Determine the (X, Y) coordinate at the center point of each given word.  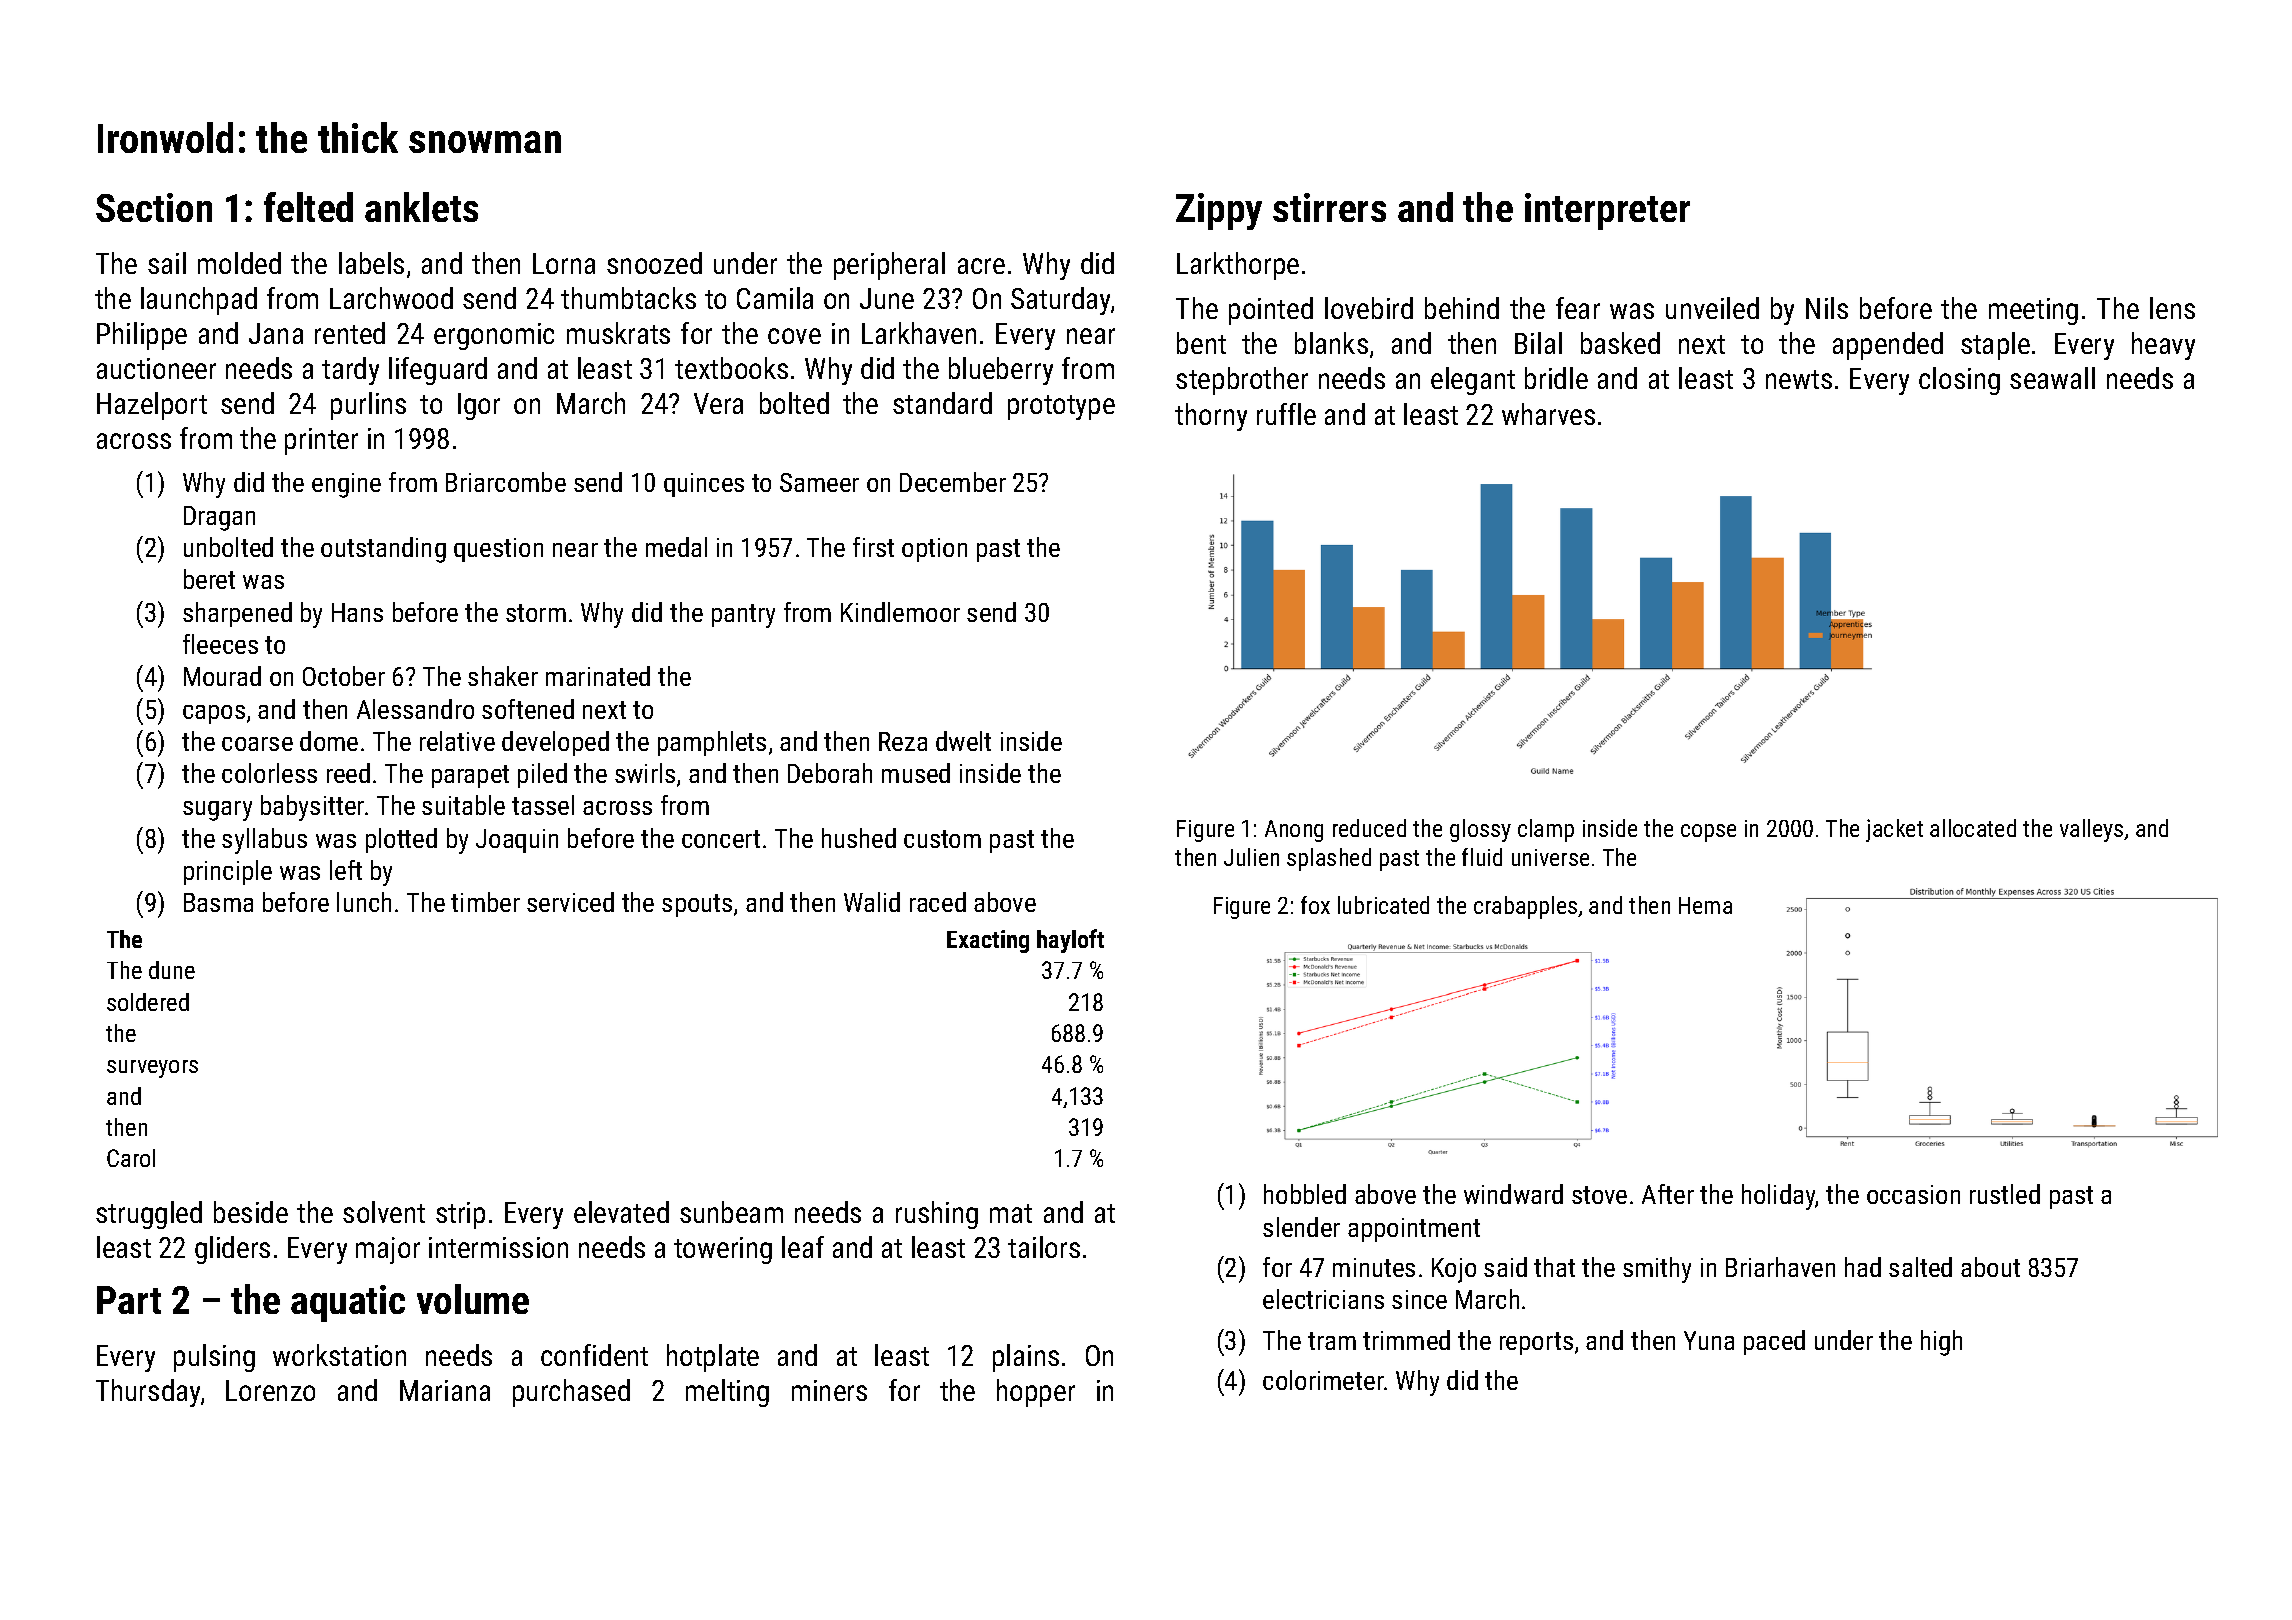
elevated (621, 1212)
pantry (743, 616)
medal (676, 547)
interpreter (1607, 211)
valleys (2092, 830)
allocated (1973, 828)
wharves (1548, 414)
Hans (357, 612)
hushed (859, 838)
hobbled (1305, 1194)
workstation (339, 1355)
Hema (1705, 905)
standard (942, 403)
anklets (421, 207)
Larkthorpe (1238, 266)
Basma (218, 902)
